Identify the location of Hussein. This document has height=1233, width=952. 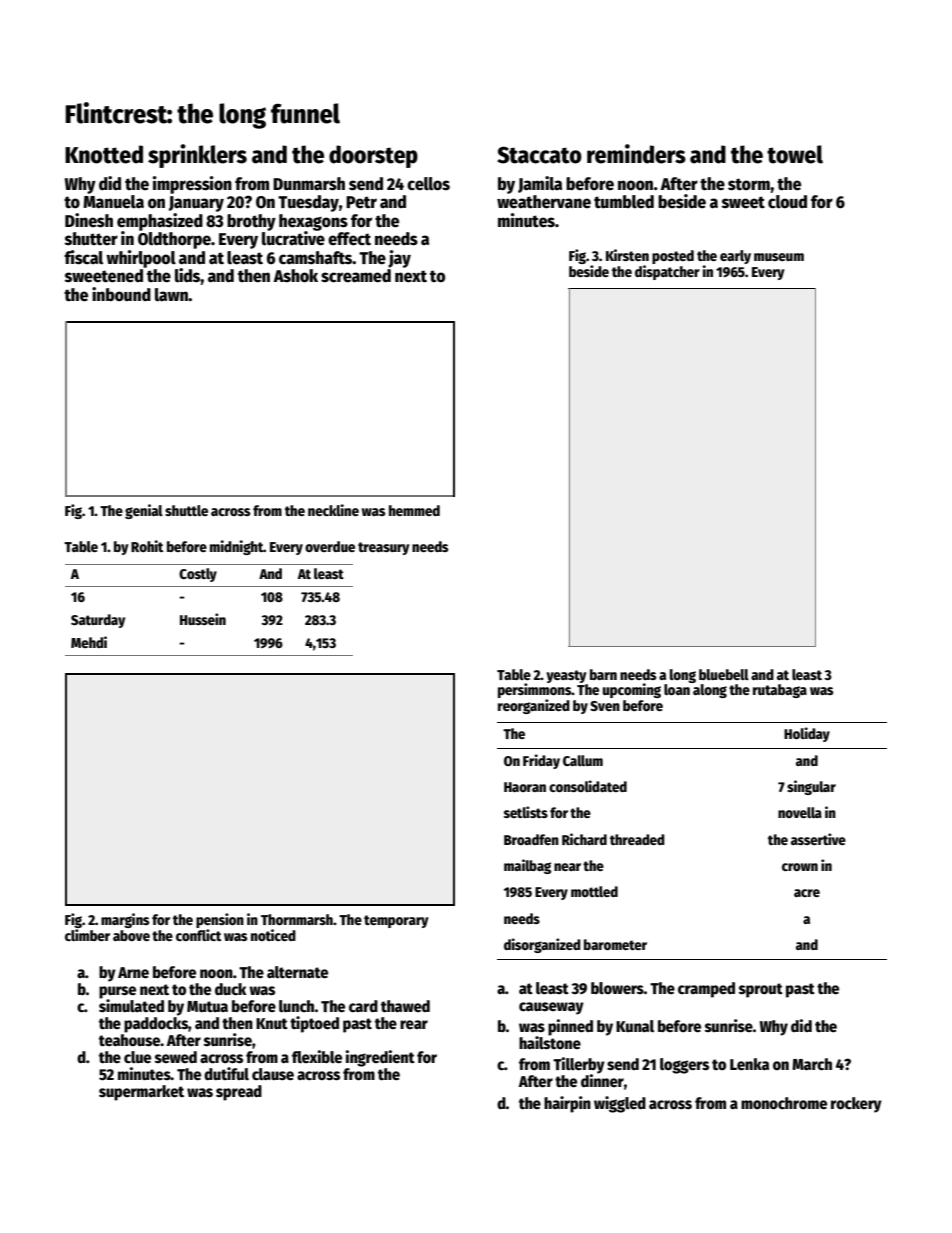
(203, 619).
